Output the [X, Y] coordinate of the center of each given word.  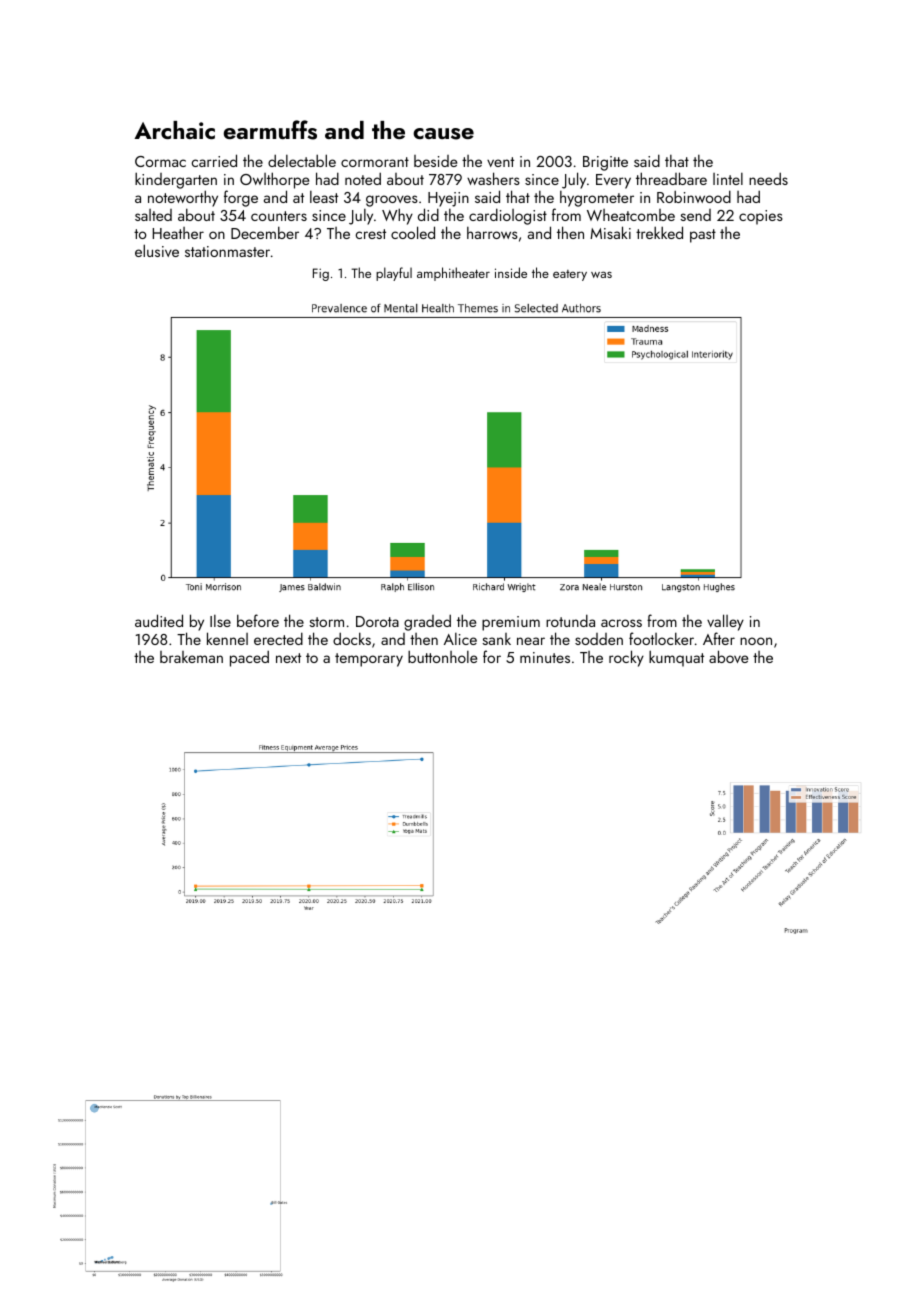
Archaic [174, 130]
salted [153, 215]
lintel [728, 179]
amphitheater [453, 274]
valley [725, 622]
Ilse [220, 621]
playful [394, 274]
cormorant [375, 162]
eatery [570, 275]
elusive [157, 250]
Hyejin [448, 199]
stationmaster [227, 251]
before [258, 620]
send [695, 215]
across [621, 623]
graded [427, 622]
